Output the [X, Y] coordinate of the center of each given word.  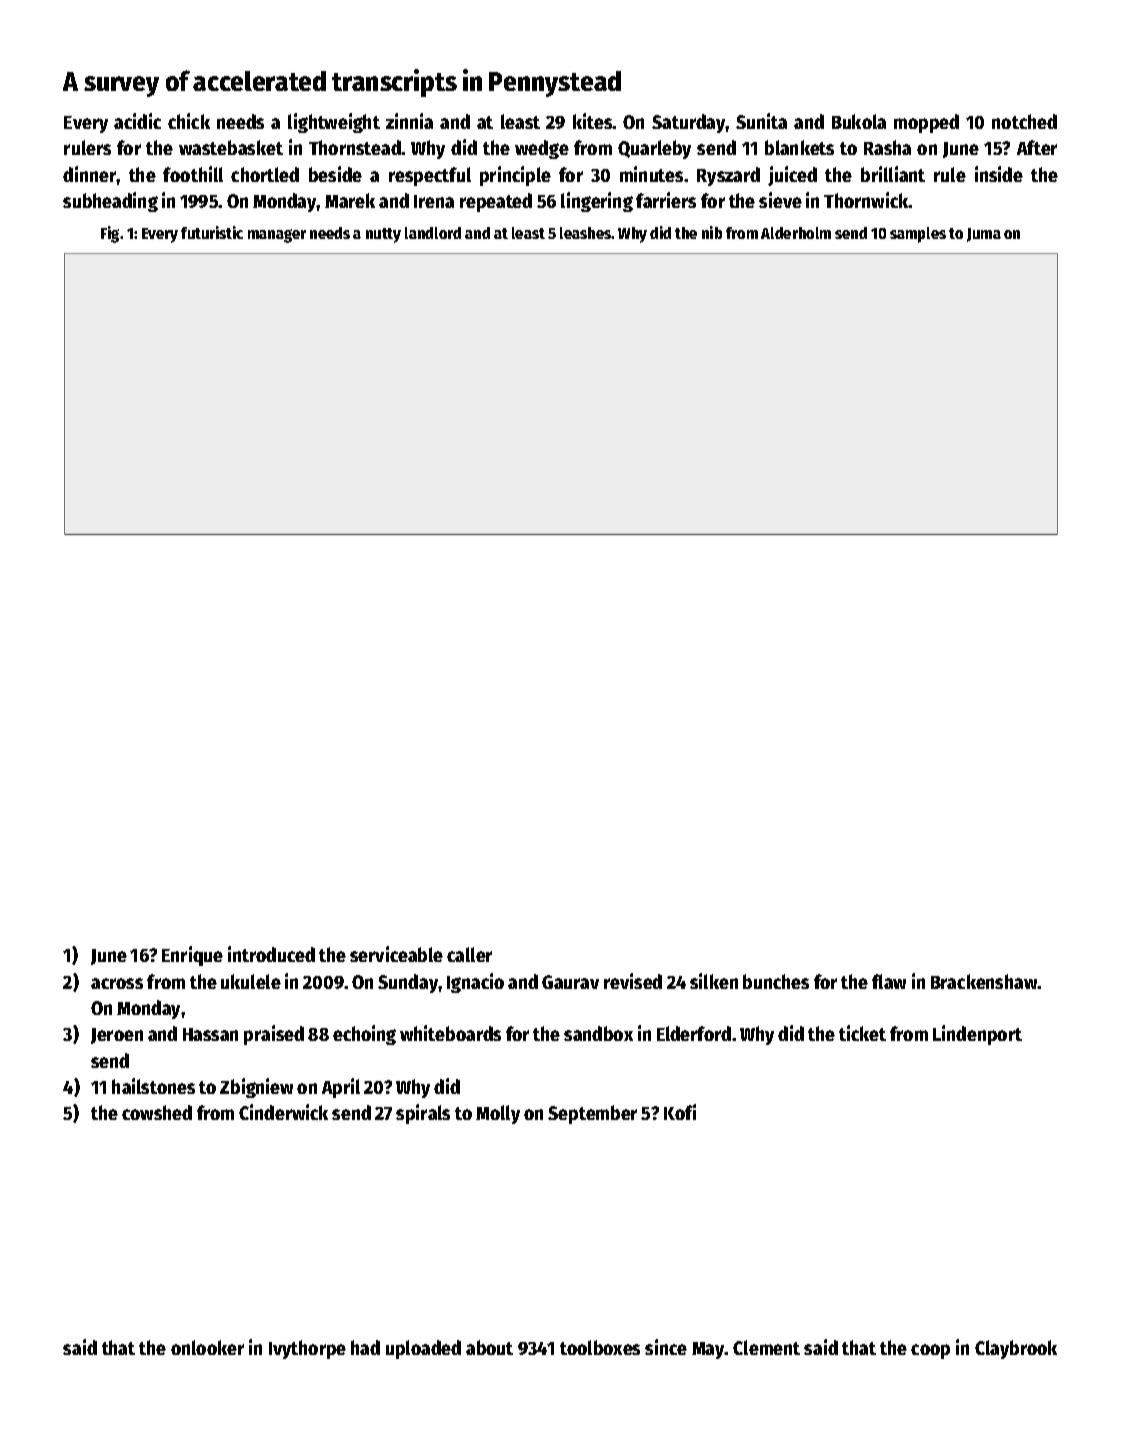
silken [714, 981]
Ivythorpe [307, 1349]
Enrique [192, 956]
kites [593, 121]
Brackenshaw [984, 981]
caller [469, 954]
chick [189, 121]
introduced [271, 954]
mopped [926, 123]
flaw [889, 981]
